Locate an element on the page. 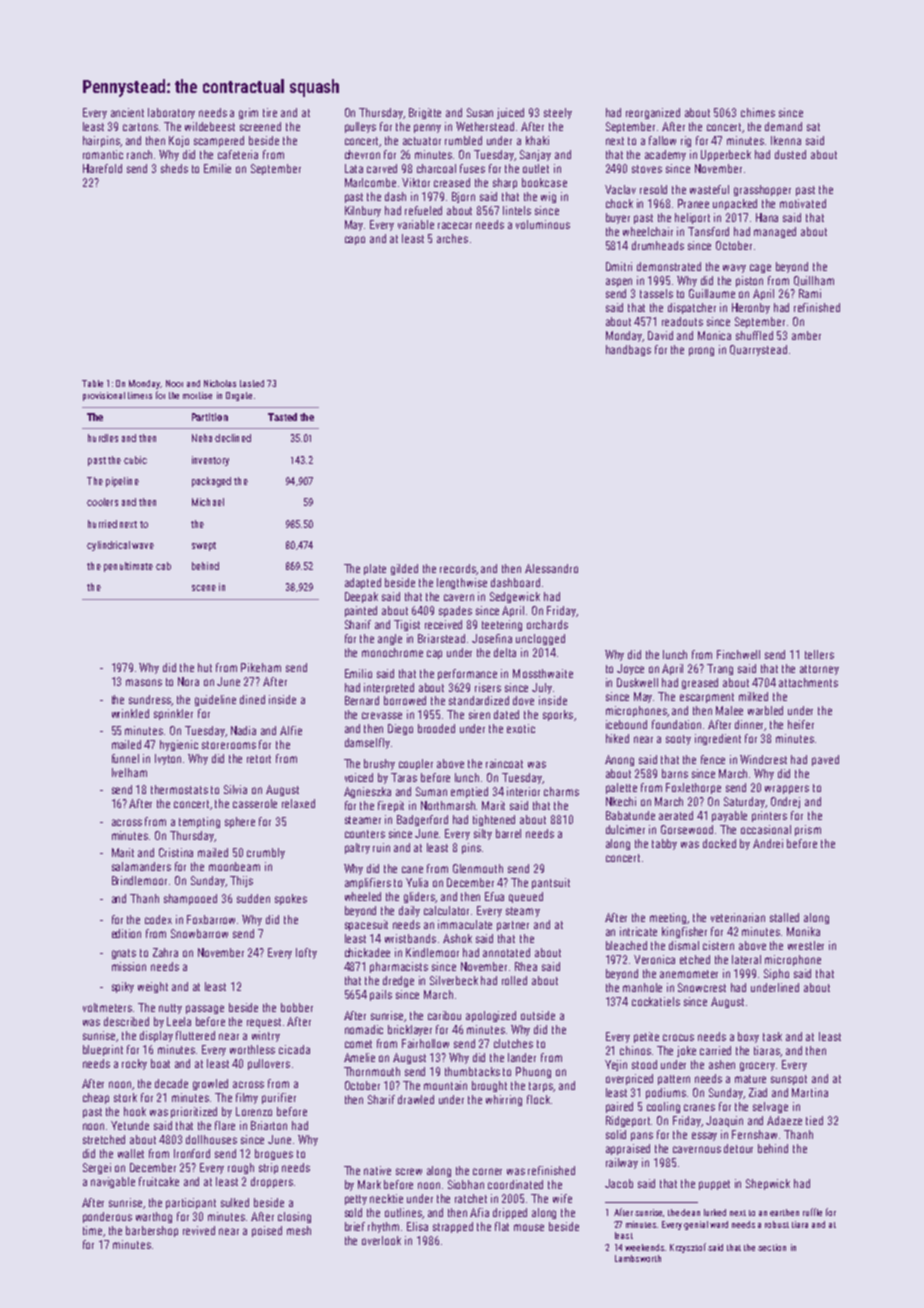 The image size is (924, 1308). tellers is located at coordinates (819, 654).
